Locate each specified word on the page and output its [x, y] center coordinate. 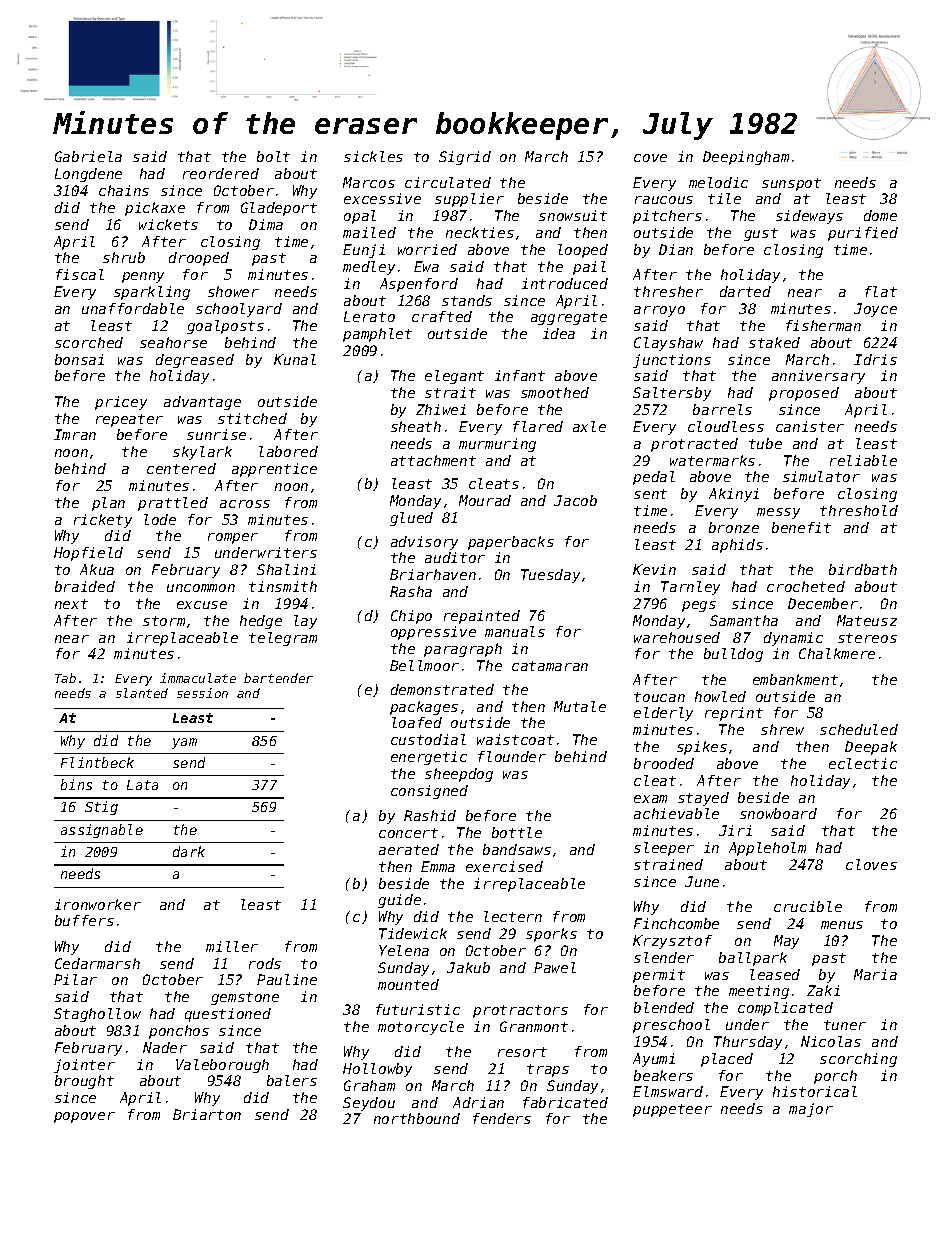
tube [765, 443]
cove [650, 158]
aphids [737, 546]
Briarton [207, 1114]
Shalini [286, 569]
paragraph [463, 650]
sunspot [791, 184]
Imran [75, 434]
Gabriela [88, 156]
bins [76, 784]
